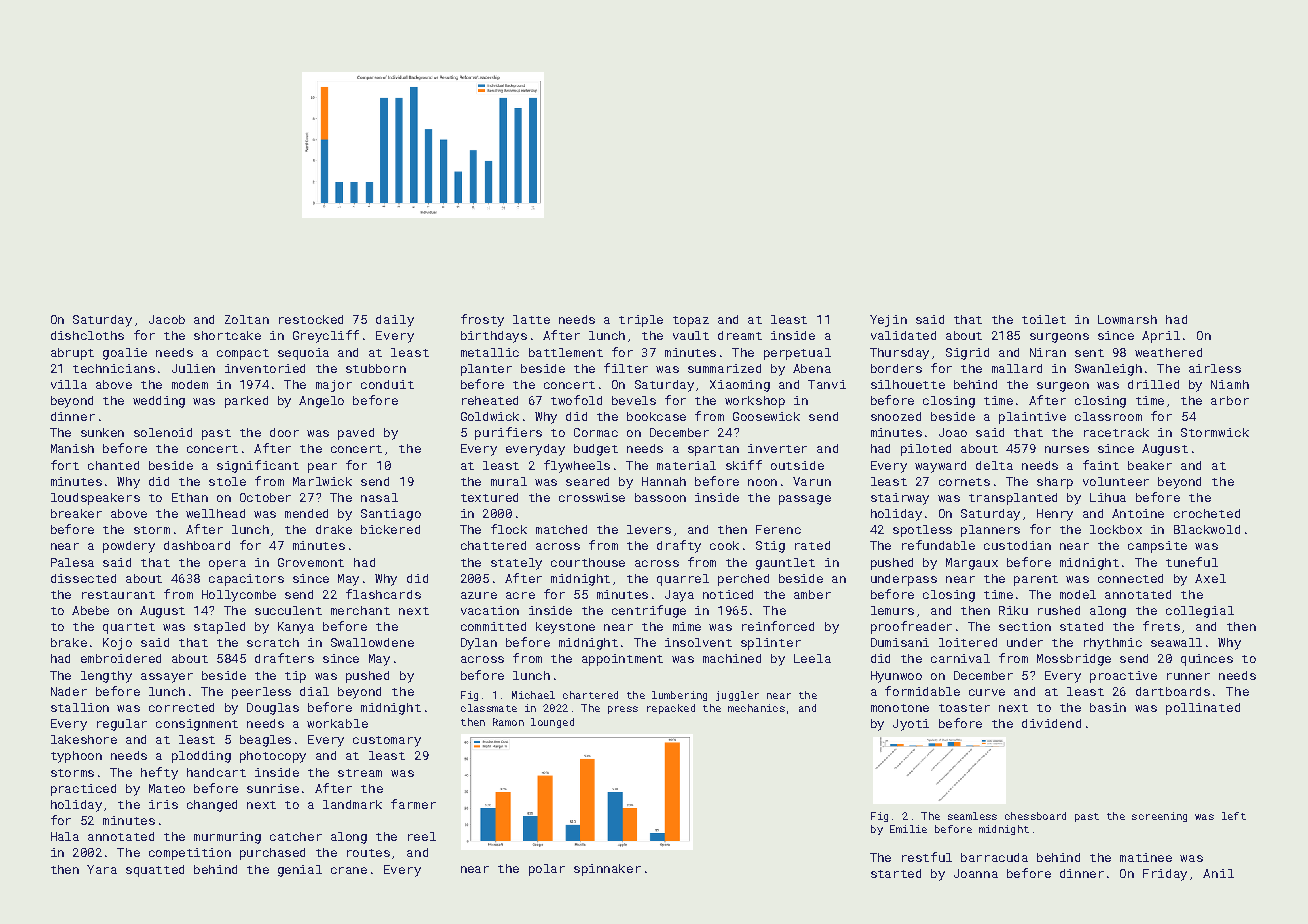 This screenshot has width=1308, height=924. I want to click on loitered, so click(968, 642).
